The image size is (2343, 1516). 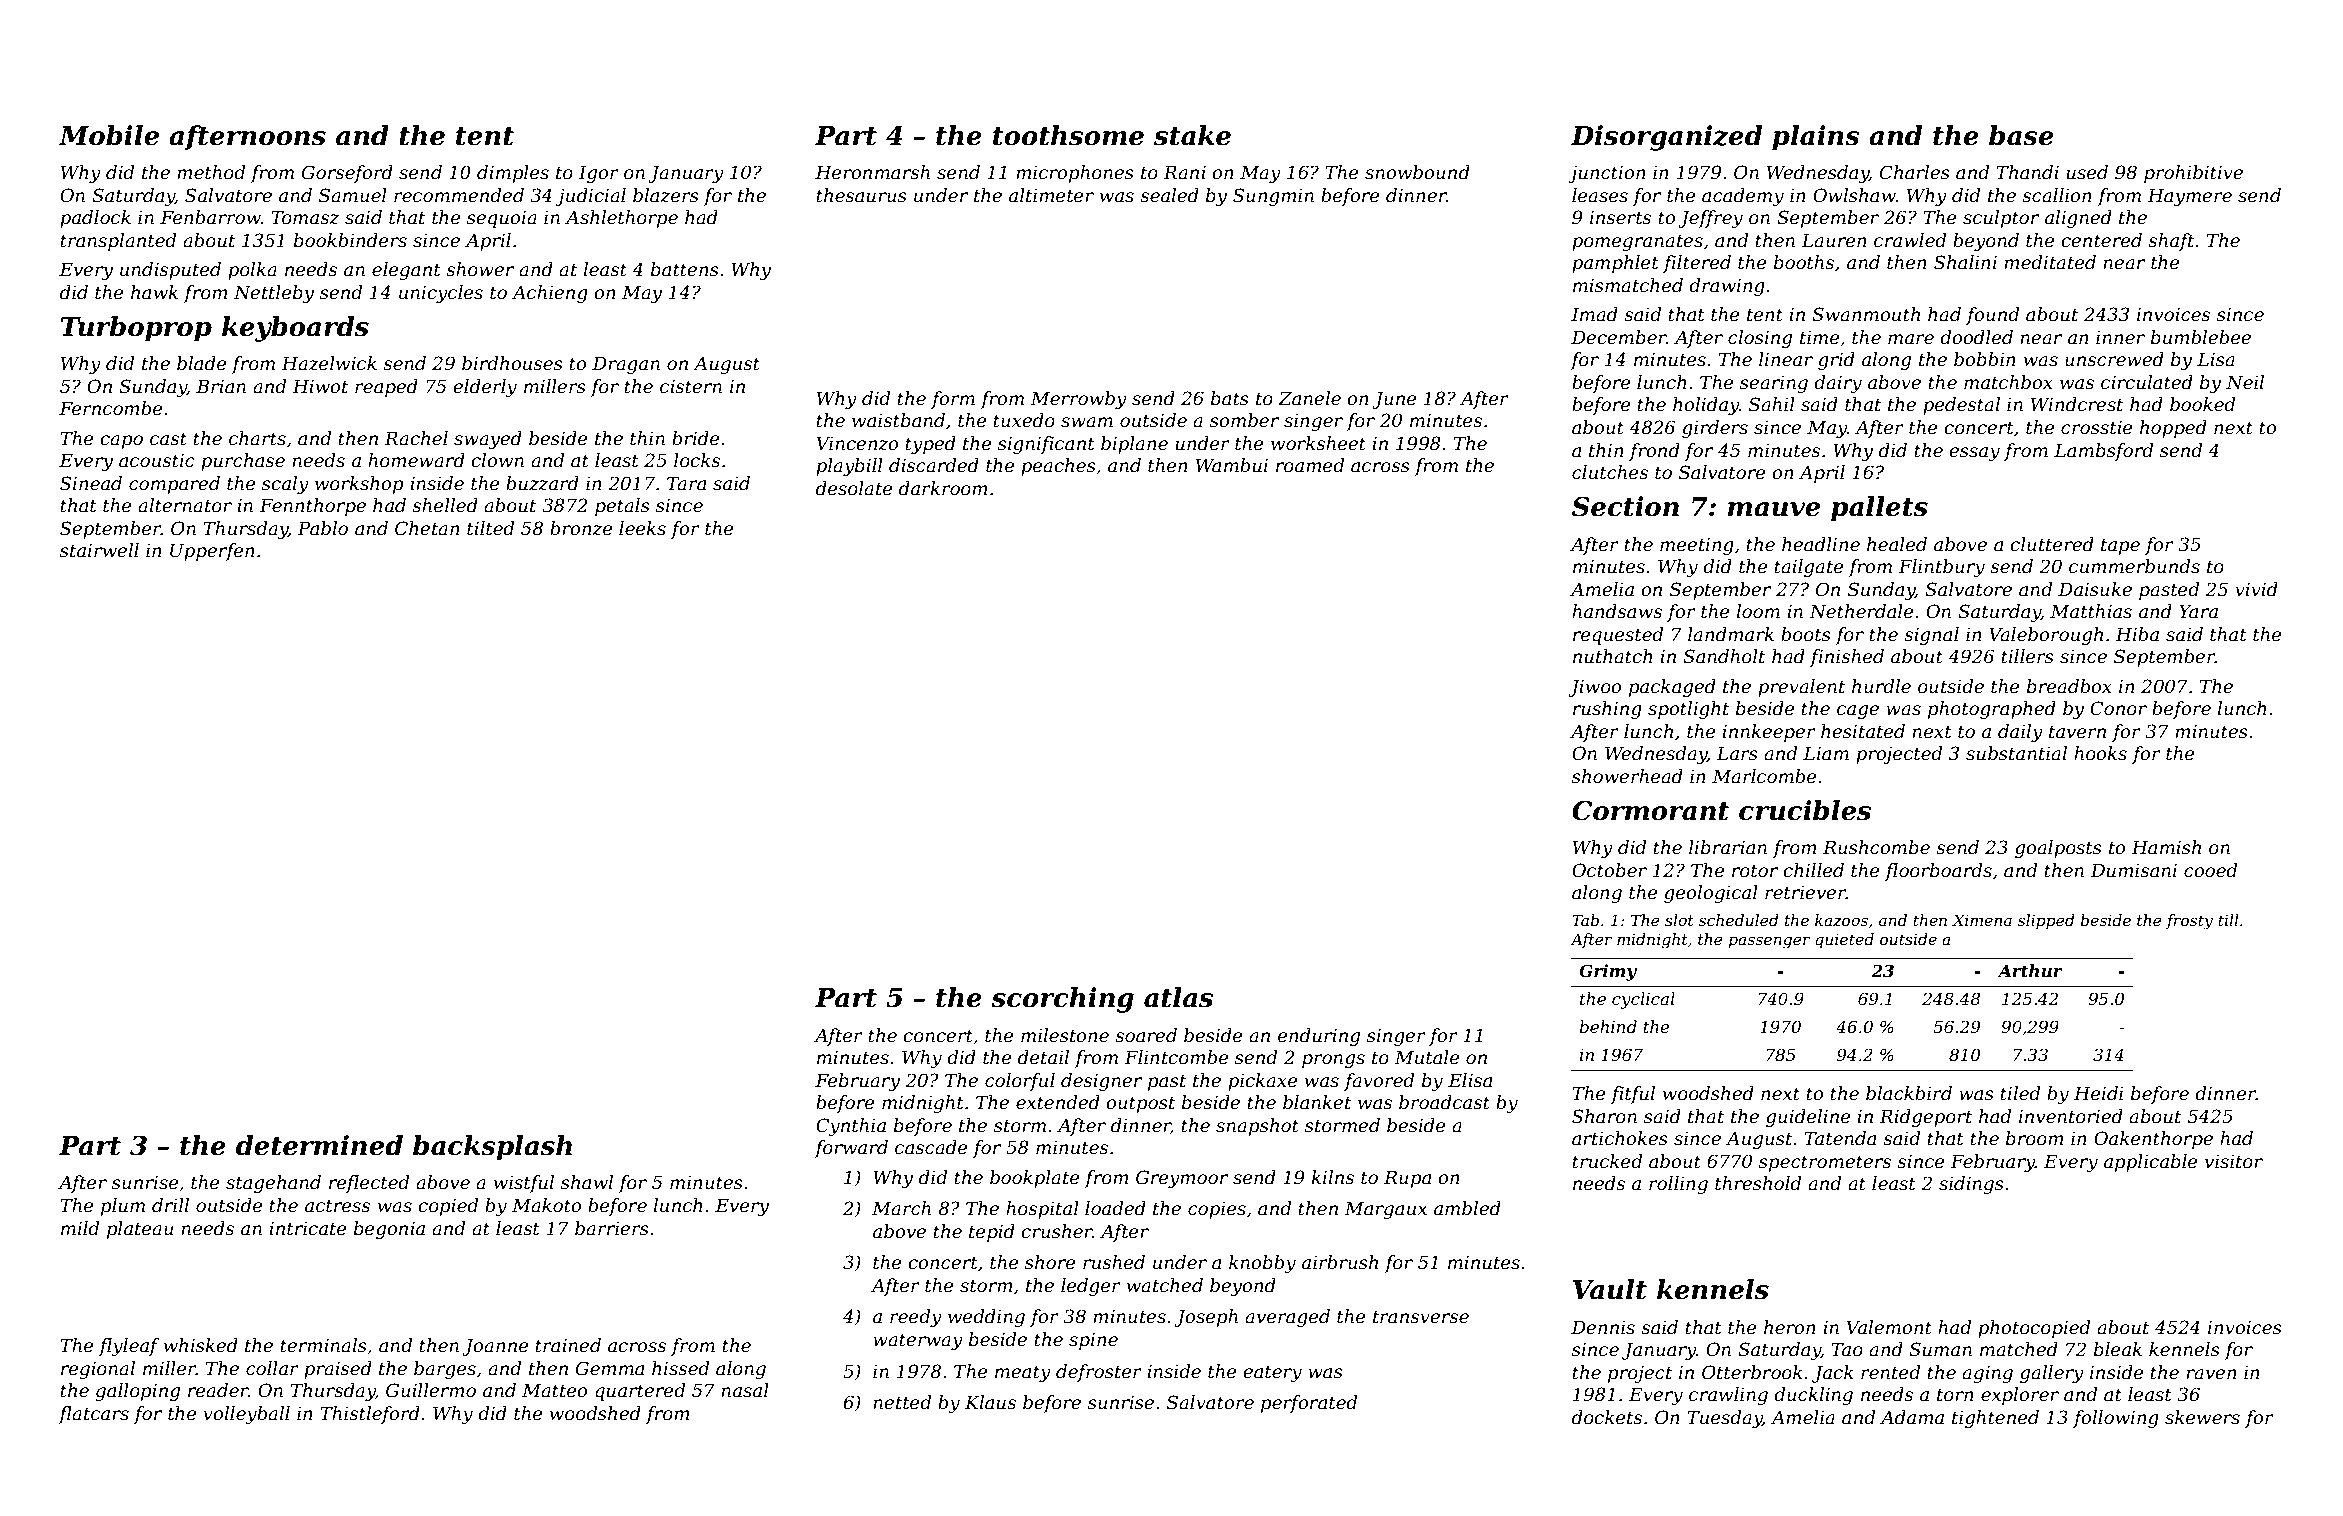 I want to click on signal, so click(x=1931, y=636).
